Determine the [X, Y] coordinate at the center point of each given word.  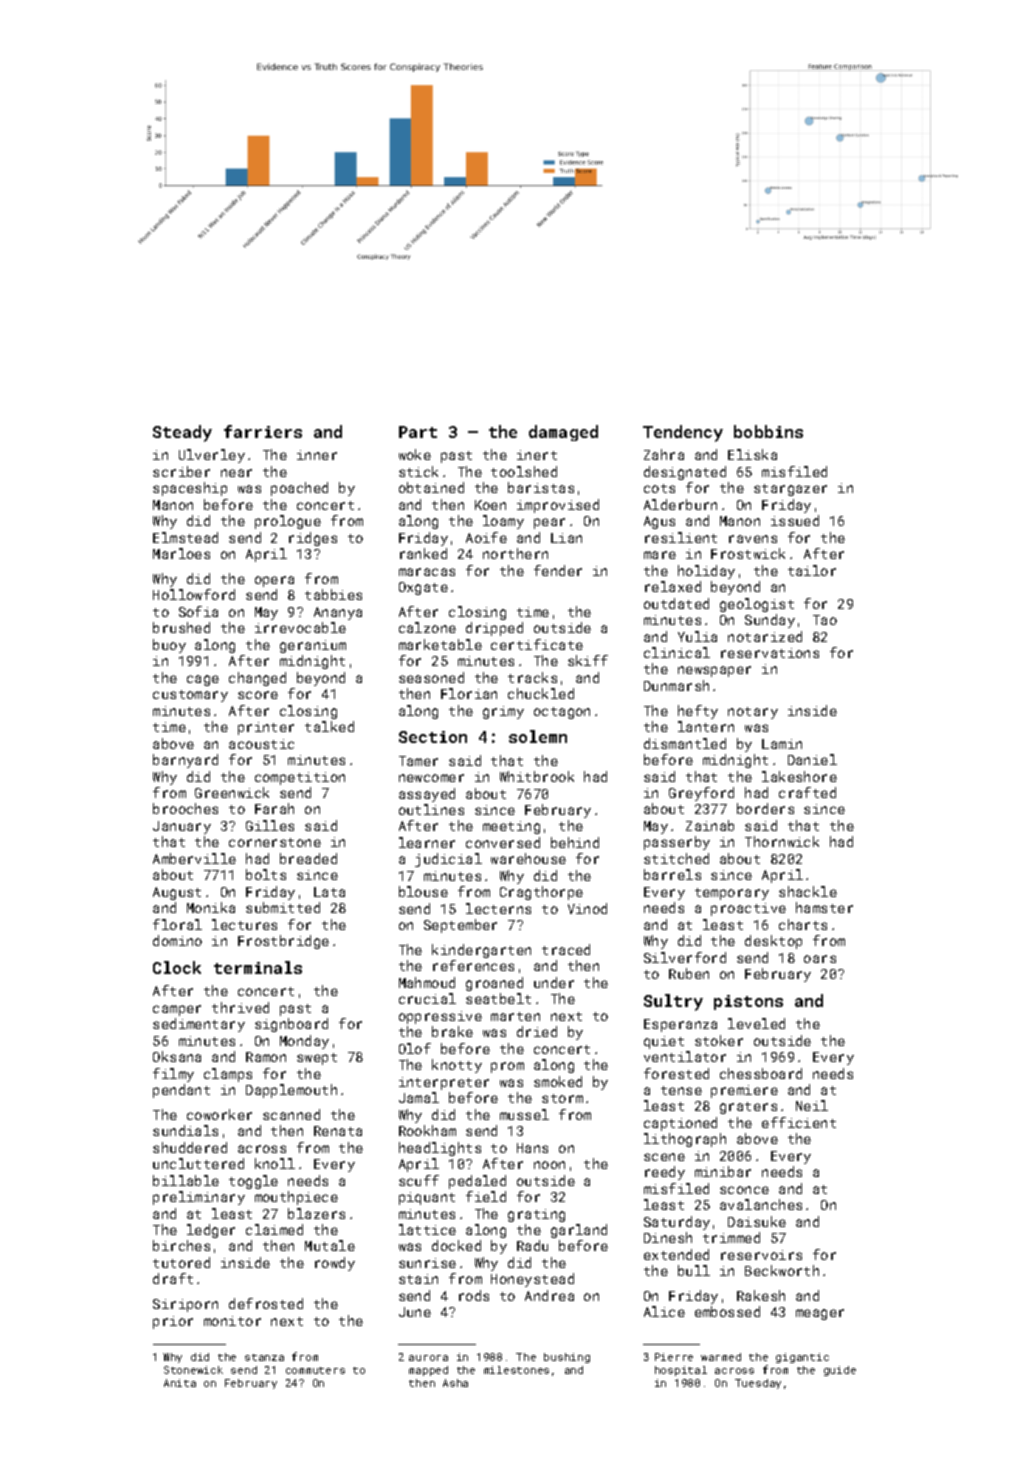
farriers [263, 431]
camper [177, 1010]
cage [203, 680]
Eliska [752, 454]
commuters [315, 1370]
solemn [538, 736]
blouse [423, 891]
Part [418, 432]
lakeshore [799, 776]
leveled [756, 1023]
